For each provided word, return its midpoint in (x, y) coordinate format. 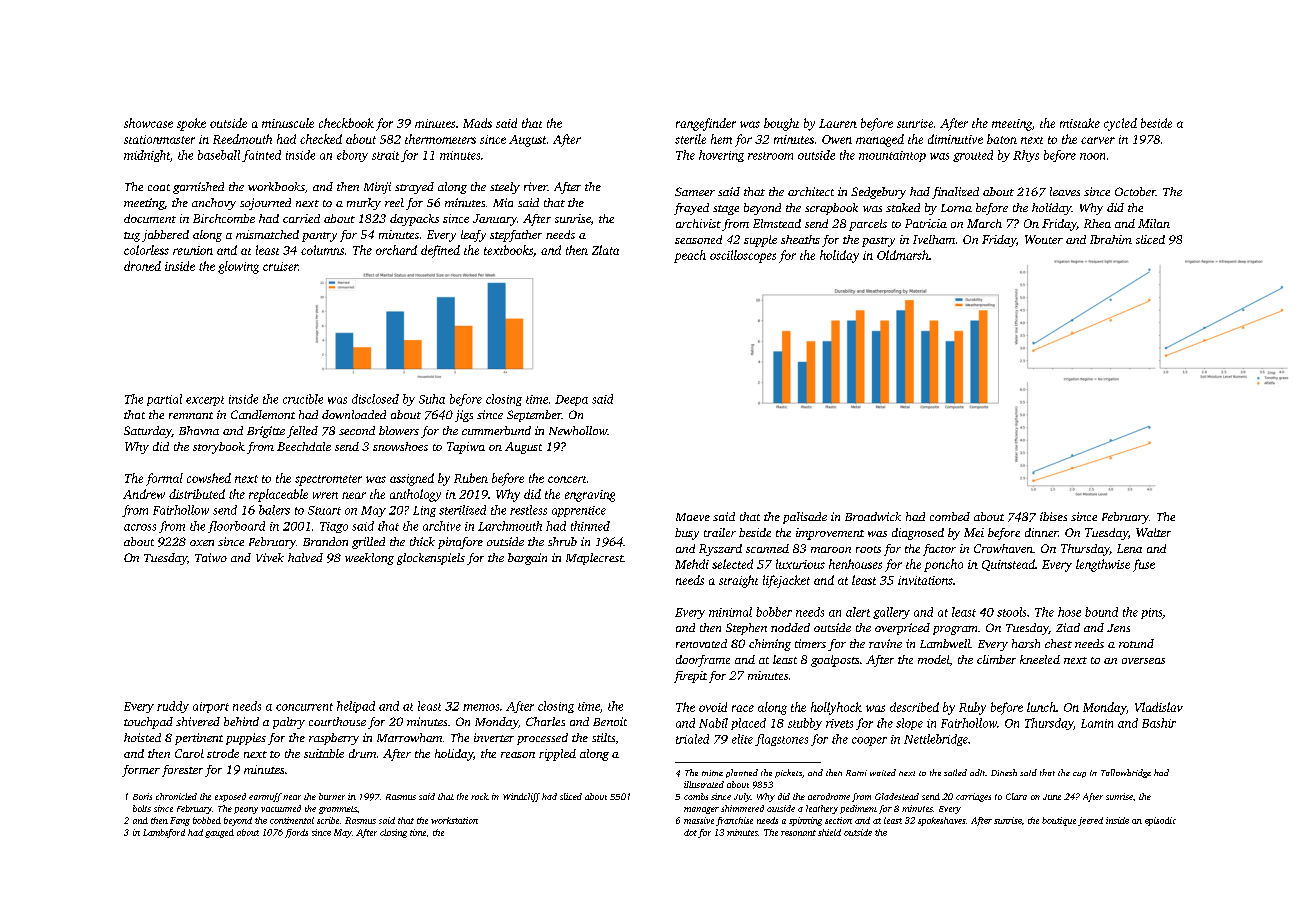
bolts (142, 808)
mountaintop (892, 156)
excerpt (205, 401)
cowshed (209, 478)
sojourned (265, 204)
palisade (805, 518)
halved (305, 557)
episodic (1160, 821)
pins (1151, 613)
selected (732, 564)
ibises (1053, 516)
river (535, 186)
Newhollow (578, 430)
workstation (454, 820)
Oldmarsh (903, 255)
